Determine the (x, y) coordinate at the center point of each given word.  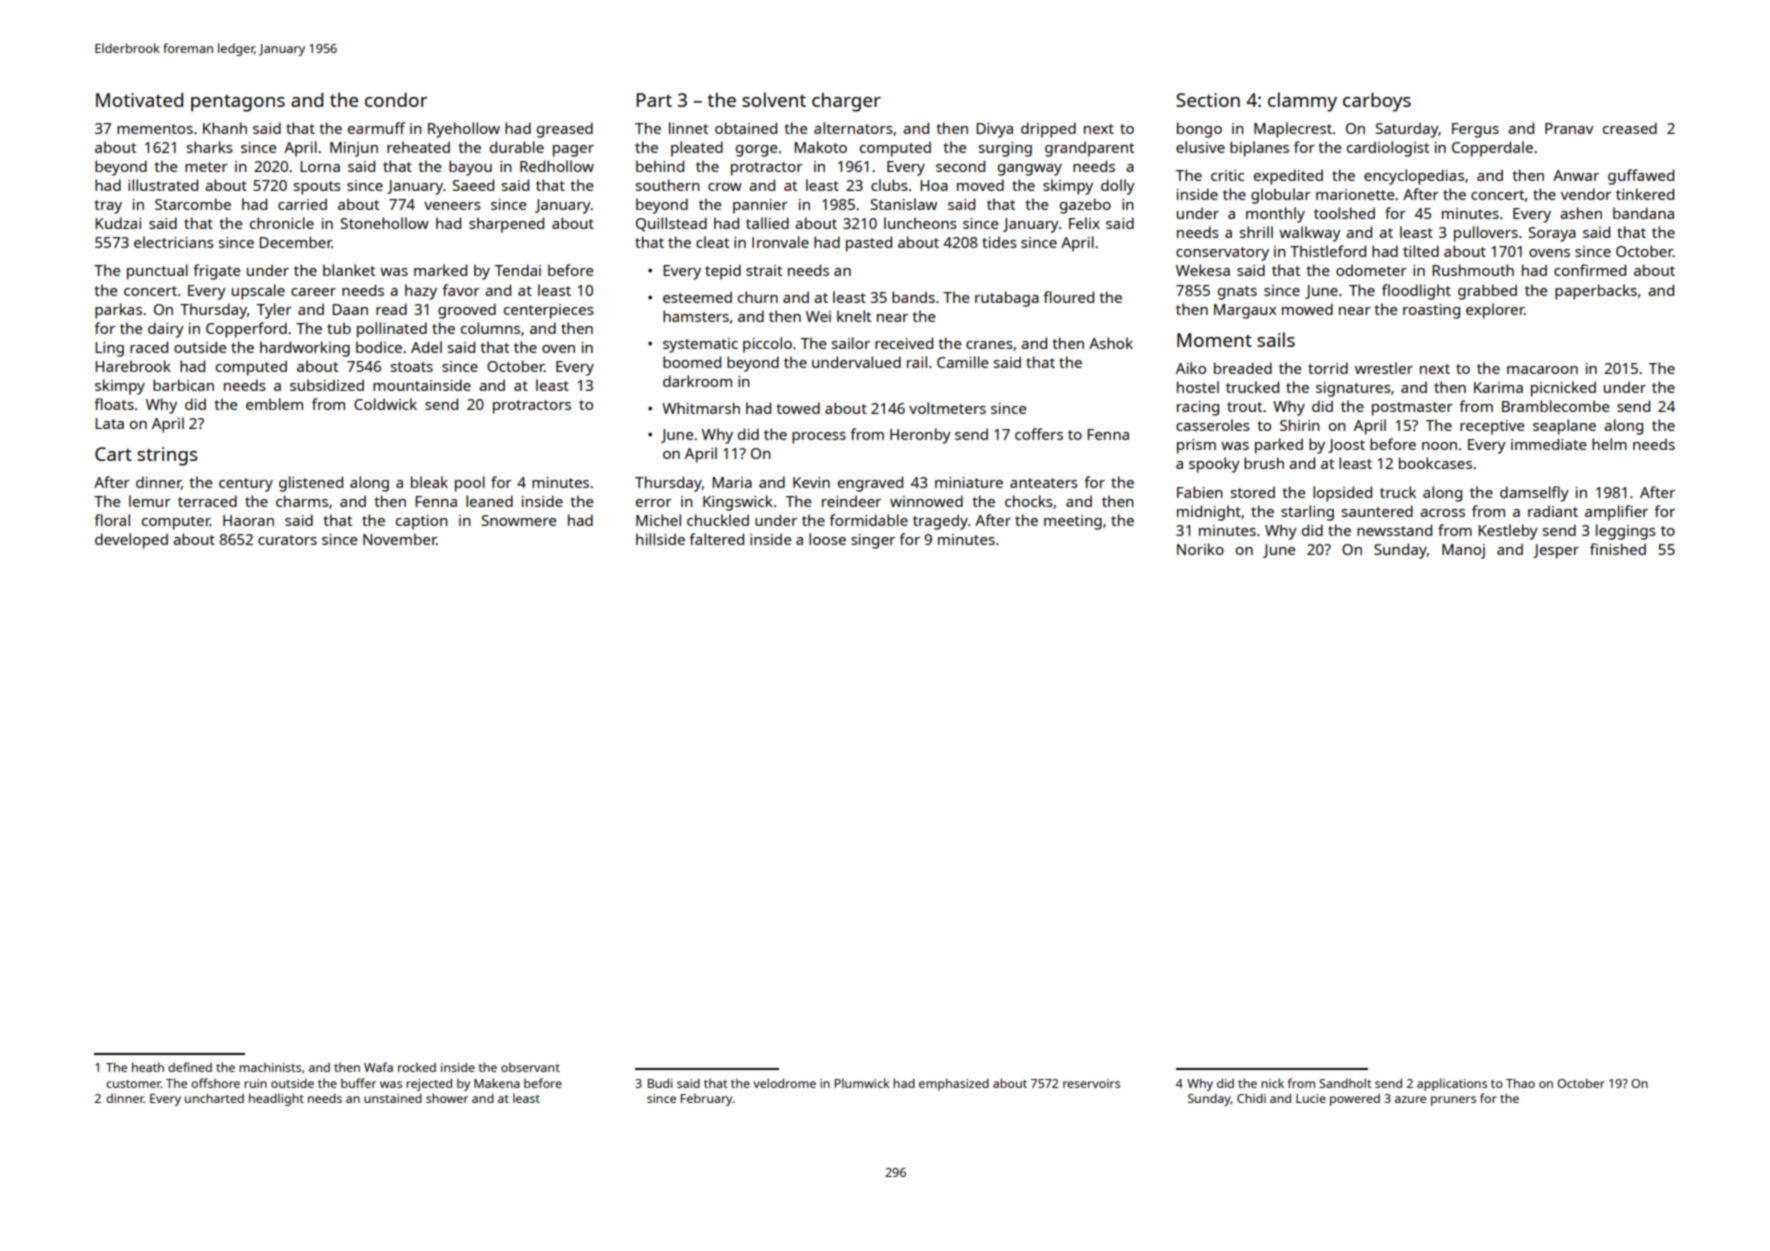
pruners (1453, 1101)
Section (1208, 100)
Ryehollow (464, 130)
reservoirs (1091, 1083)
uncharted (214, 1098)
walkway (1310, 234)
